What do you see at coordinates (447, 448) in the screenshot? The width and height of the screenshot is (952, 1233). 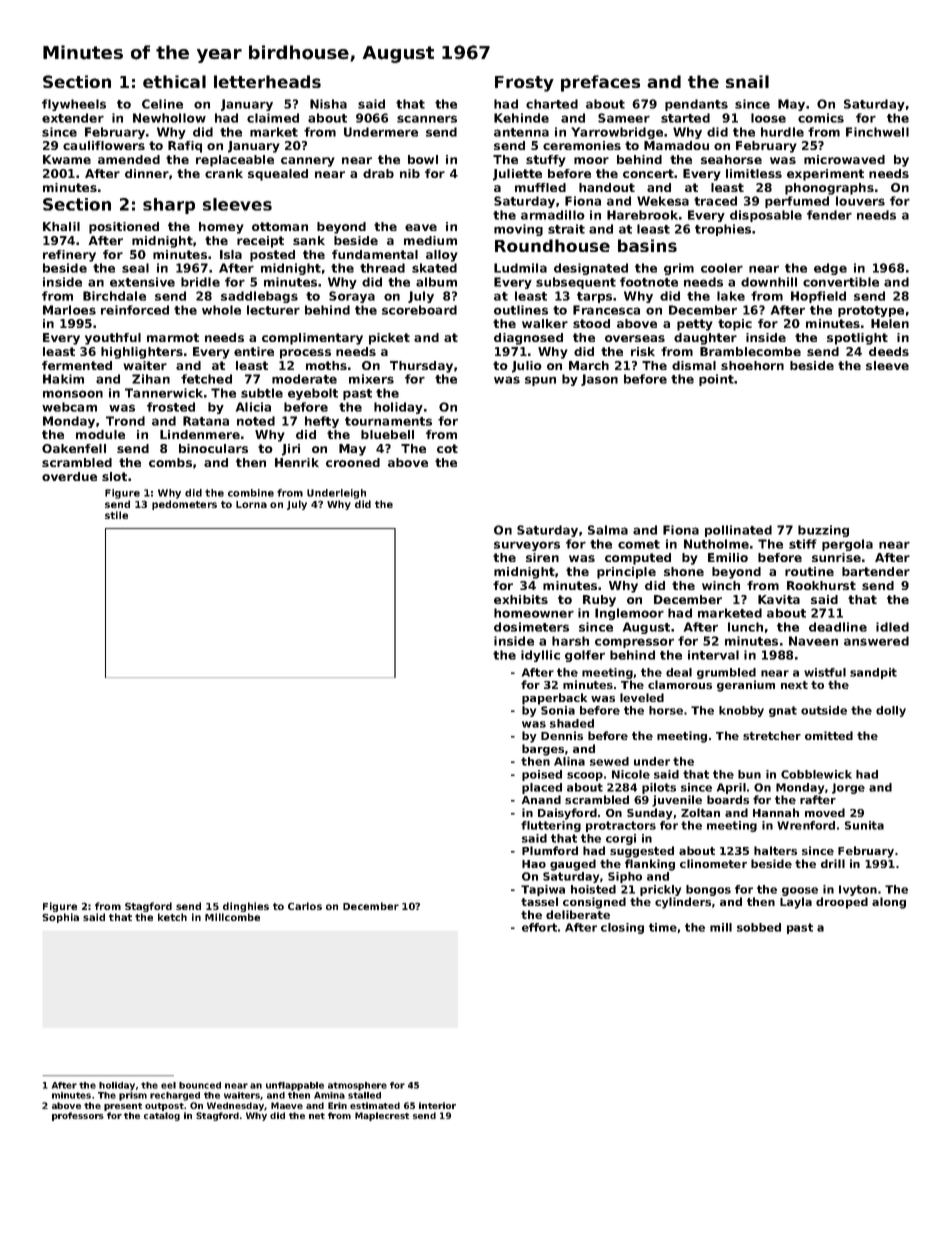 I see `cot` at bounding box center [447, 448].
